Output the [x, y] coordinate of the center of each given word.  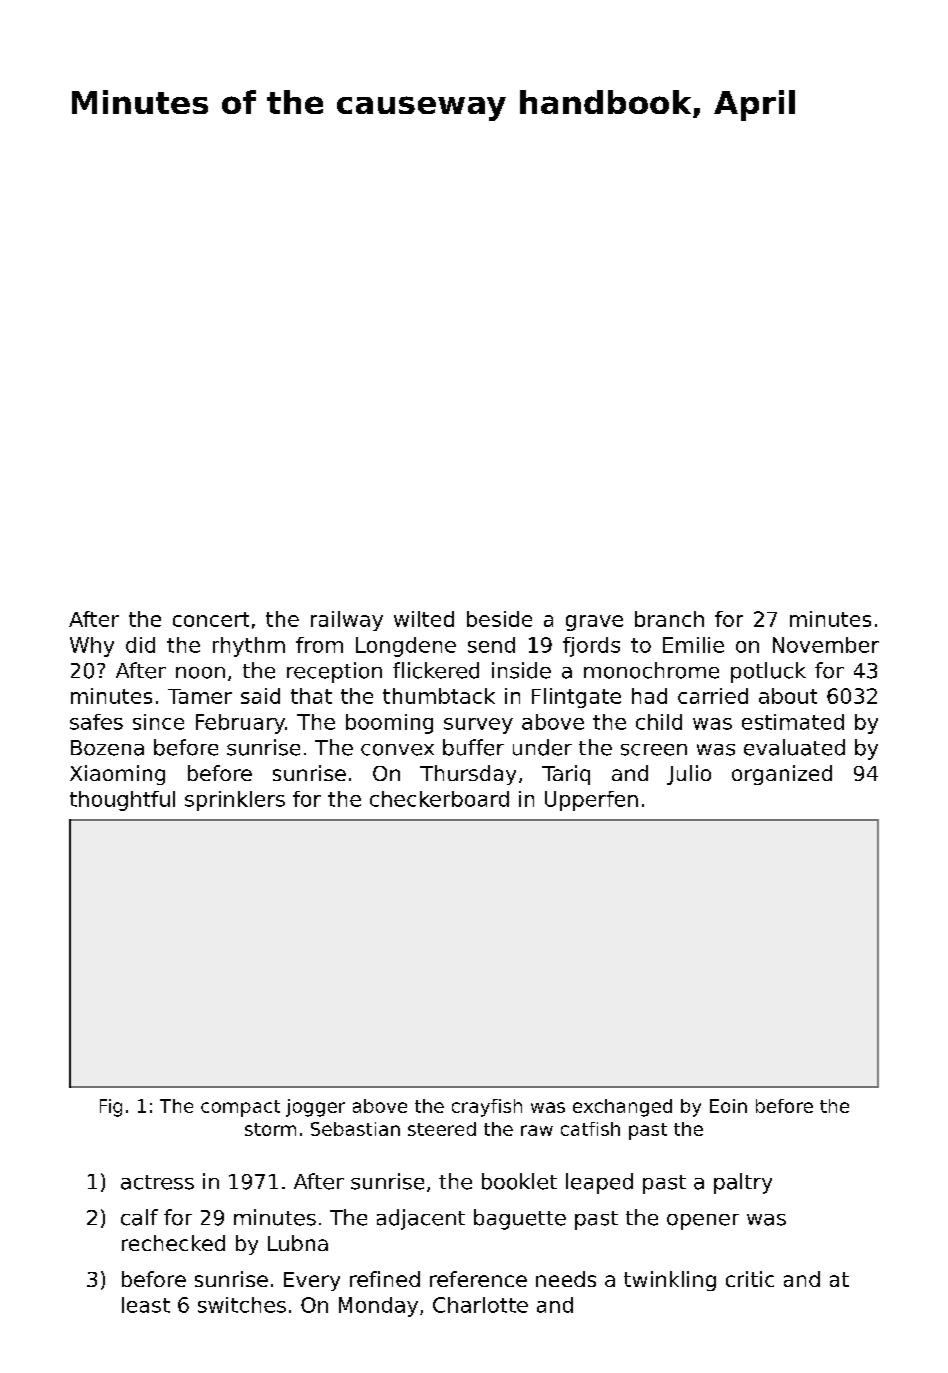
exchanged [622, 1108]
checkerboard [439, 799]
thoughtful [122, 801]
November [826, 645]
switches [242, 1305]
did [140, 645]
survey [478, 726]
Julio [689, 775]
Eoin [728, 1106]
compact [240, 1108]
